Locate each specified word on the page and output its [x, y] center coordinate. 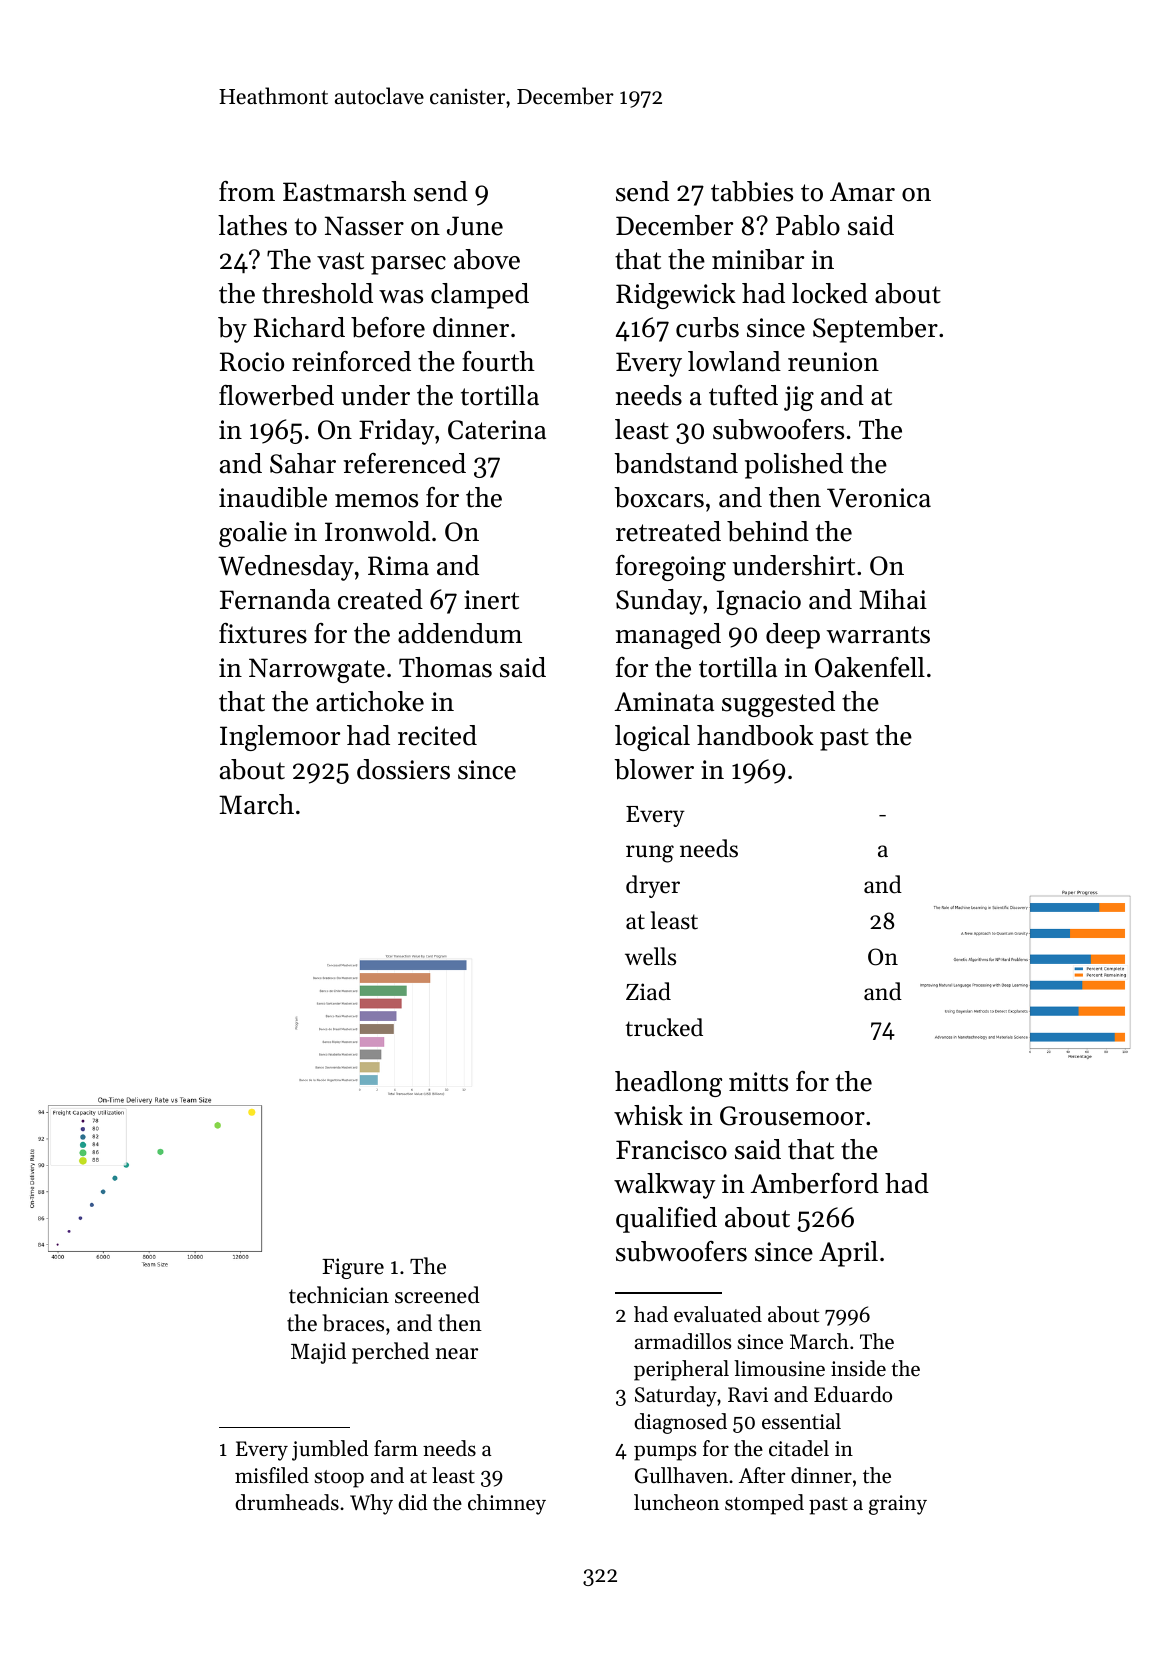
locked [830, 293]
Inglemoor [280, 738]
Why [371, 1504]
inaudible [273, 497]
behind [768, 531]
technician [339, 1295]
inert [491, 600]
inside [858, 1368]
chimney [507, 1504]
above [487, 259]
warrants [878, 635]
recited [437, 735]
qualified [666, 1220]
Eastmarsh [344, 191]
